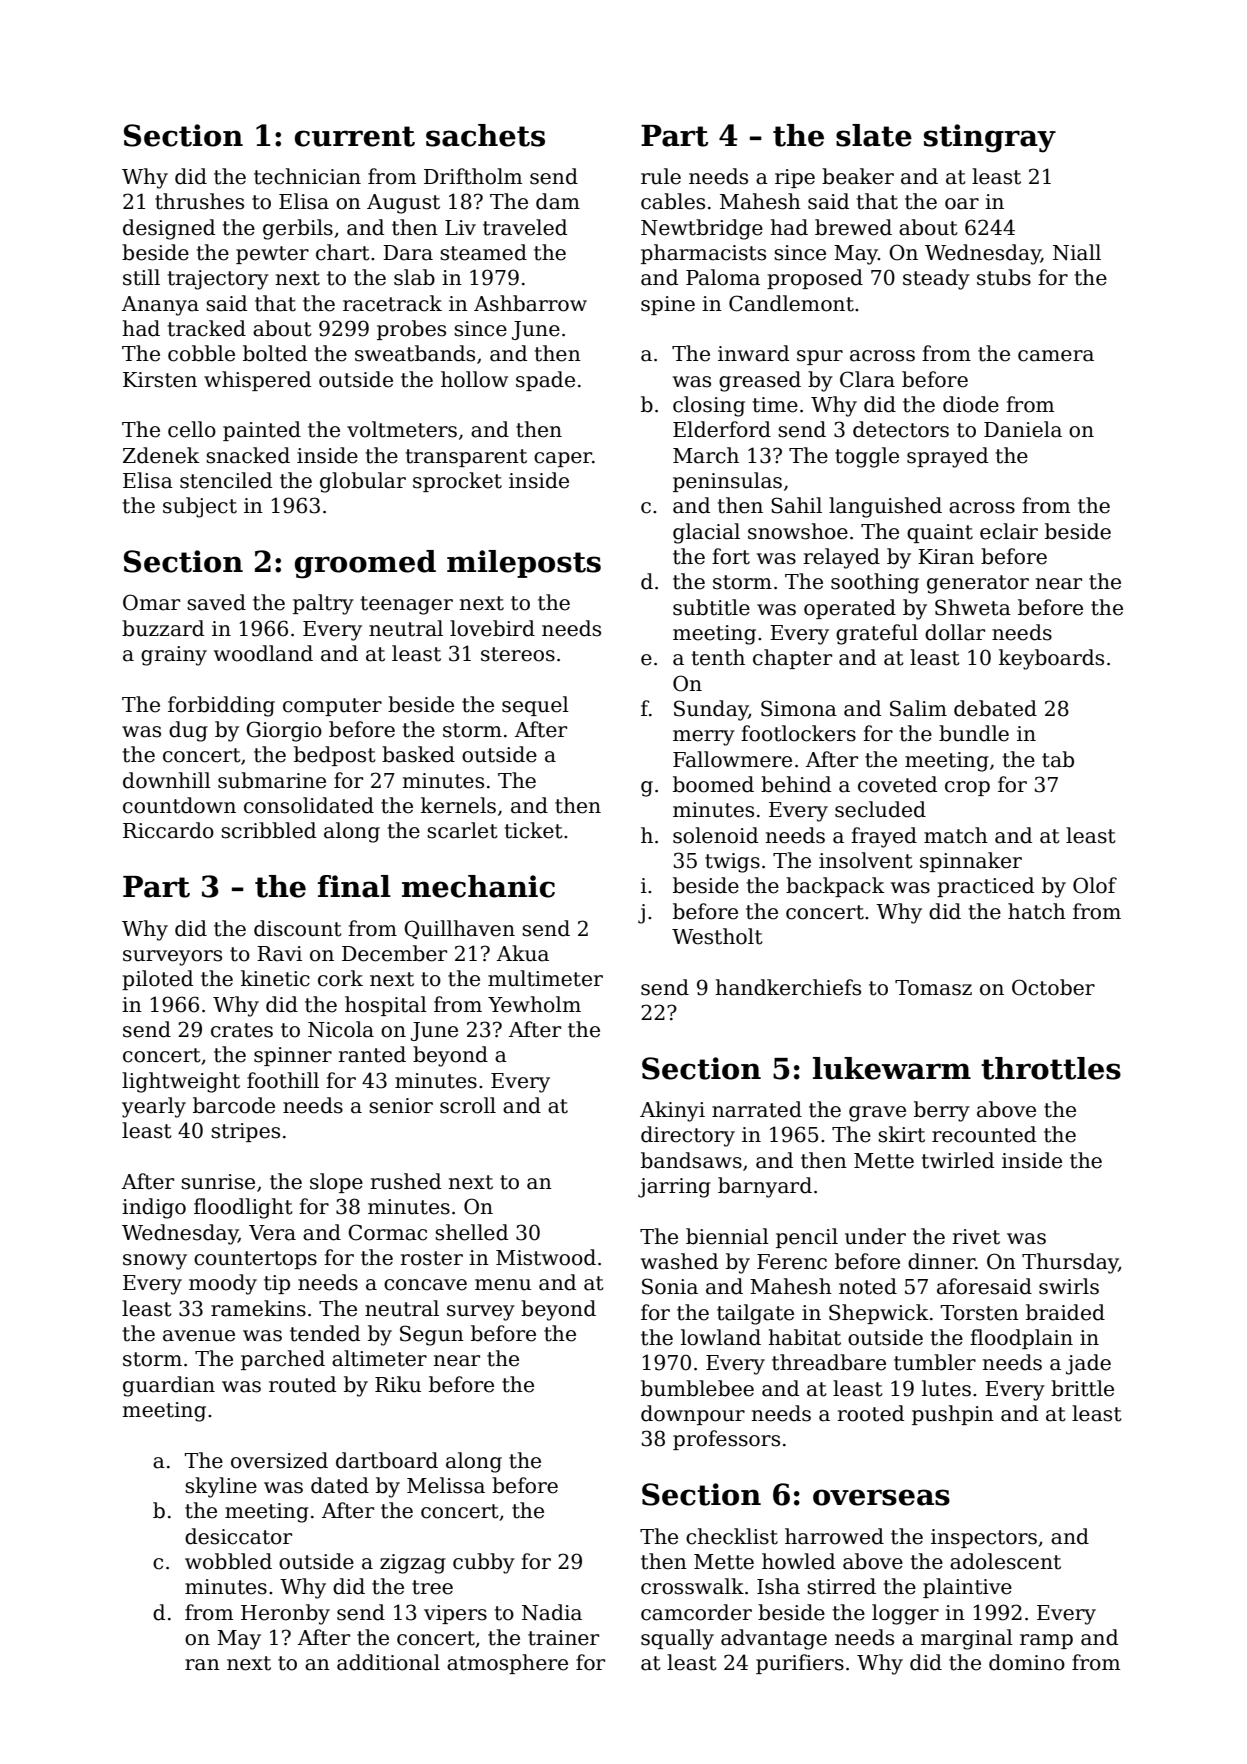 This screenshot has height=1764, width=1247. I want to click on lowland, so click(721, 1337).
